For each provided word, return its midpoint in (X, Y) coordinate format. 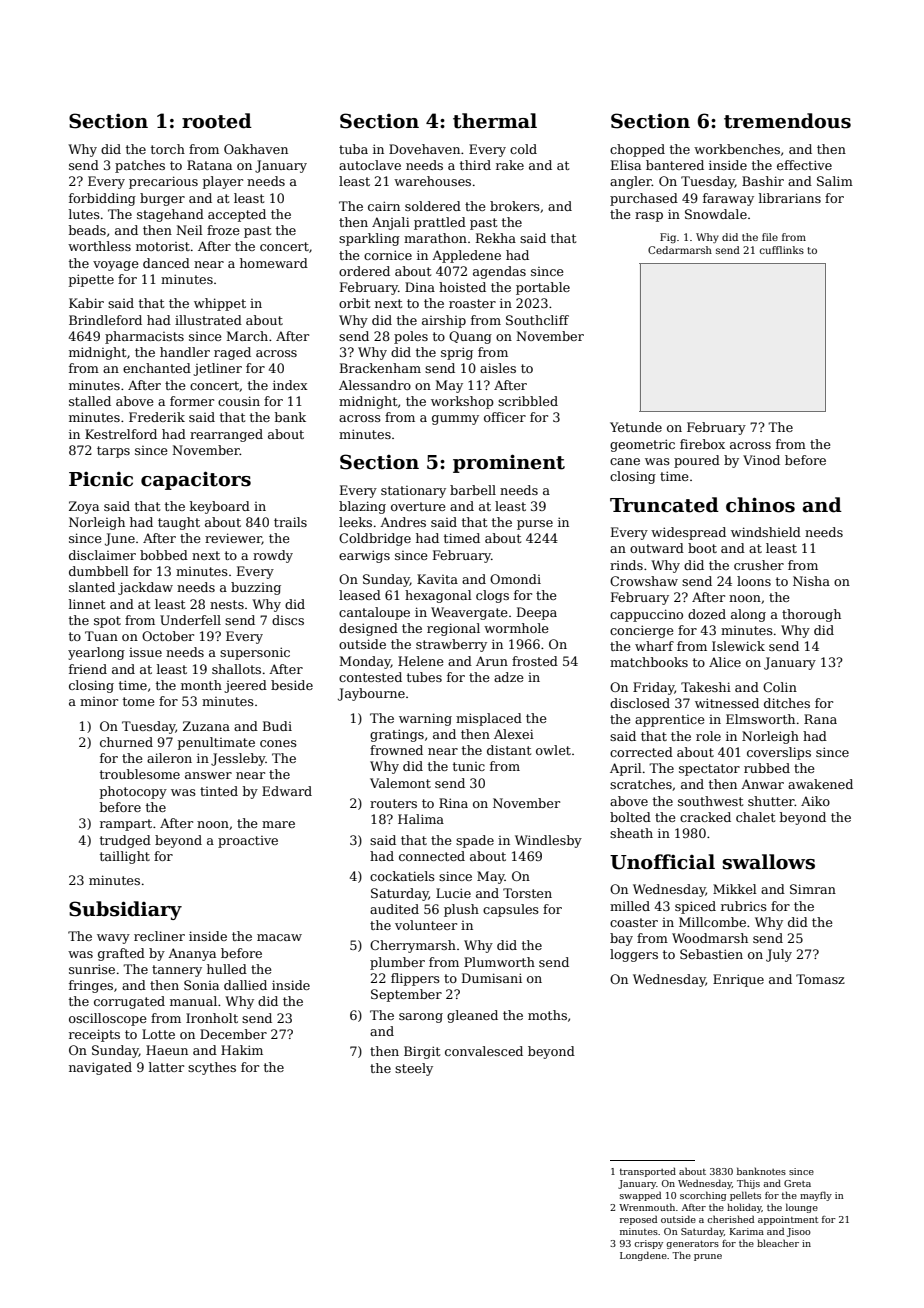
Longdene (643, 1256)
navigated (100, 1068)
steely (414, 1069)
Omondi (515, 579)
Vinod (761, 460)
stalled (90, 401)
